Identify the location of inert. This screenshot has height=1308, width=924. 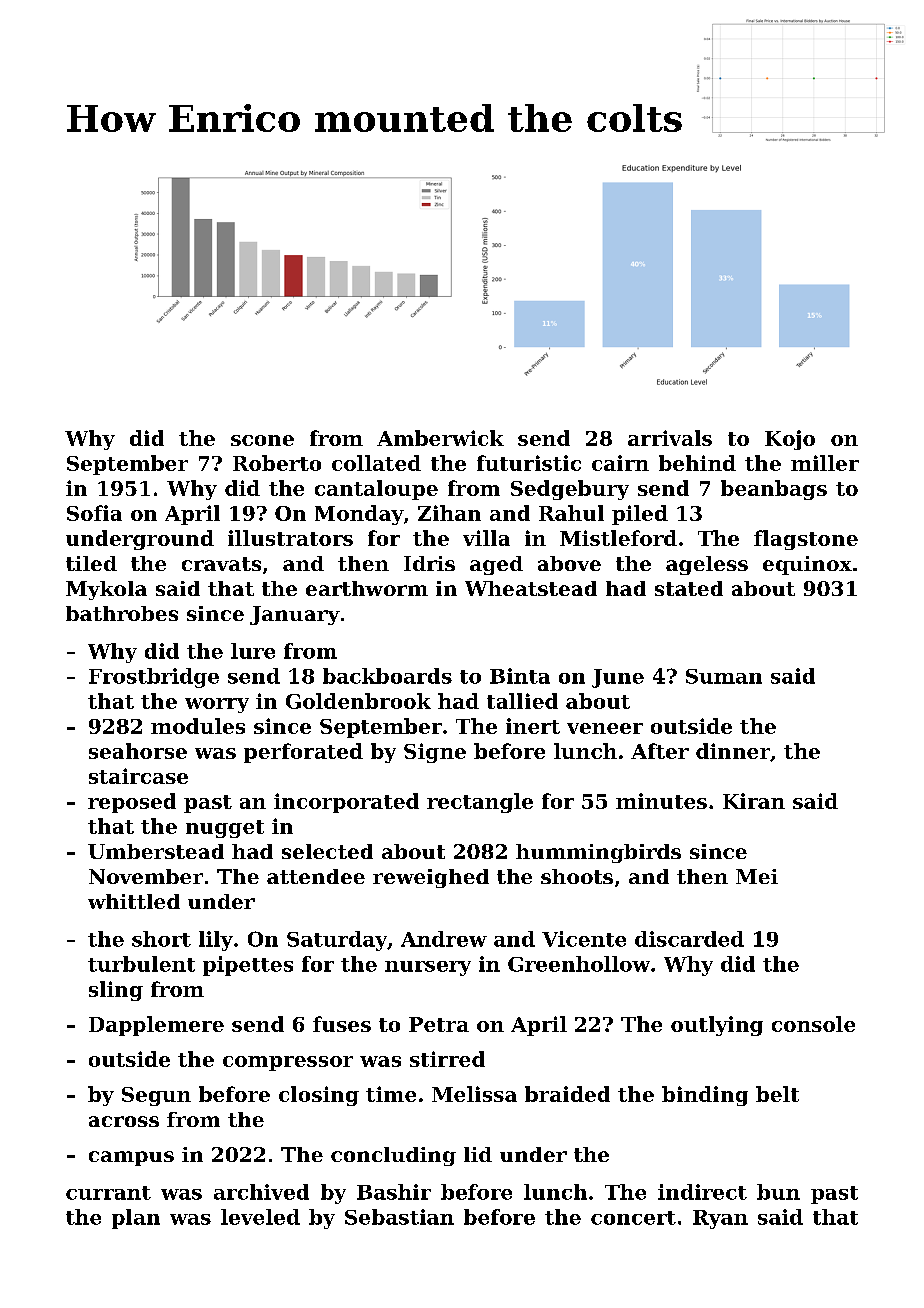
(533, 726).
